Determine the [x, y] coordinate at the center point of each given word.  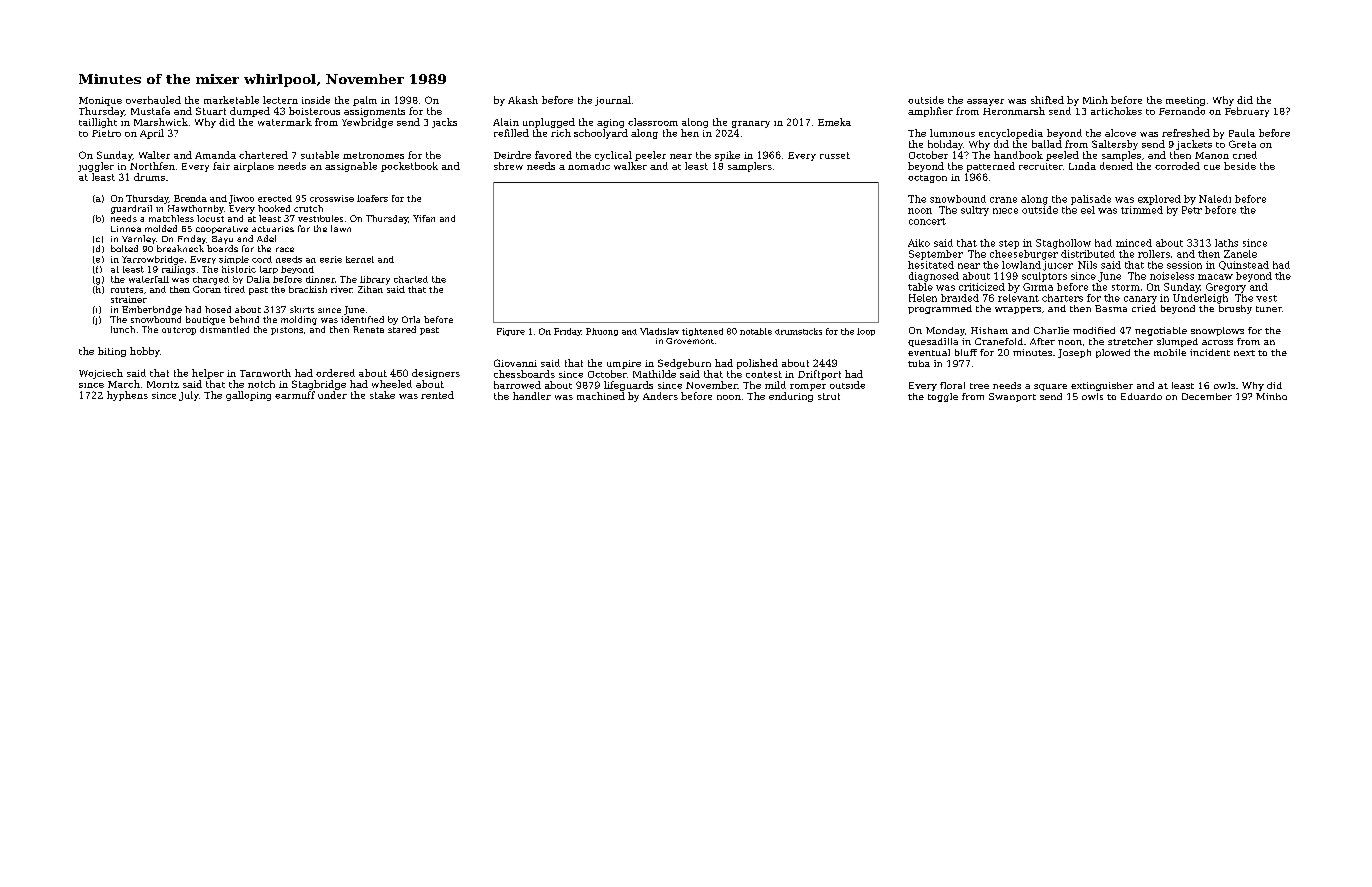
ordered [335, 373]
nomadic [589, 166]
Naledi [1215, 199]
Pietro [106, 133]
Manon [1212, 155]
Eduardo [1141, 396]
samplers [750, 167]
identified [362, 319]
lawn [341, 228]
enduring [791, 397]
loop [866, 332]
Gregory [1226, 288]
